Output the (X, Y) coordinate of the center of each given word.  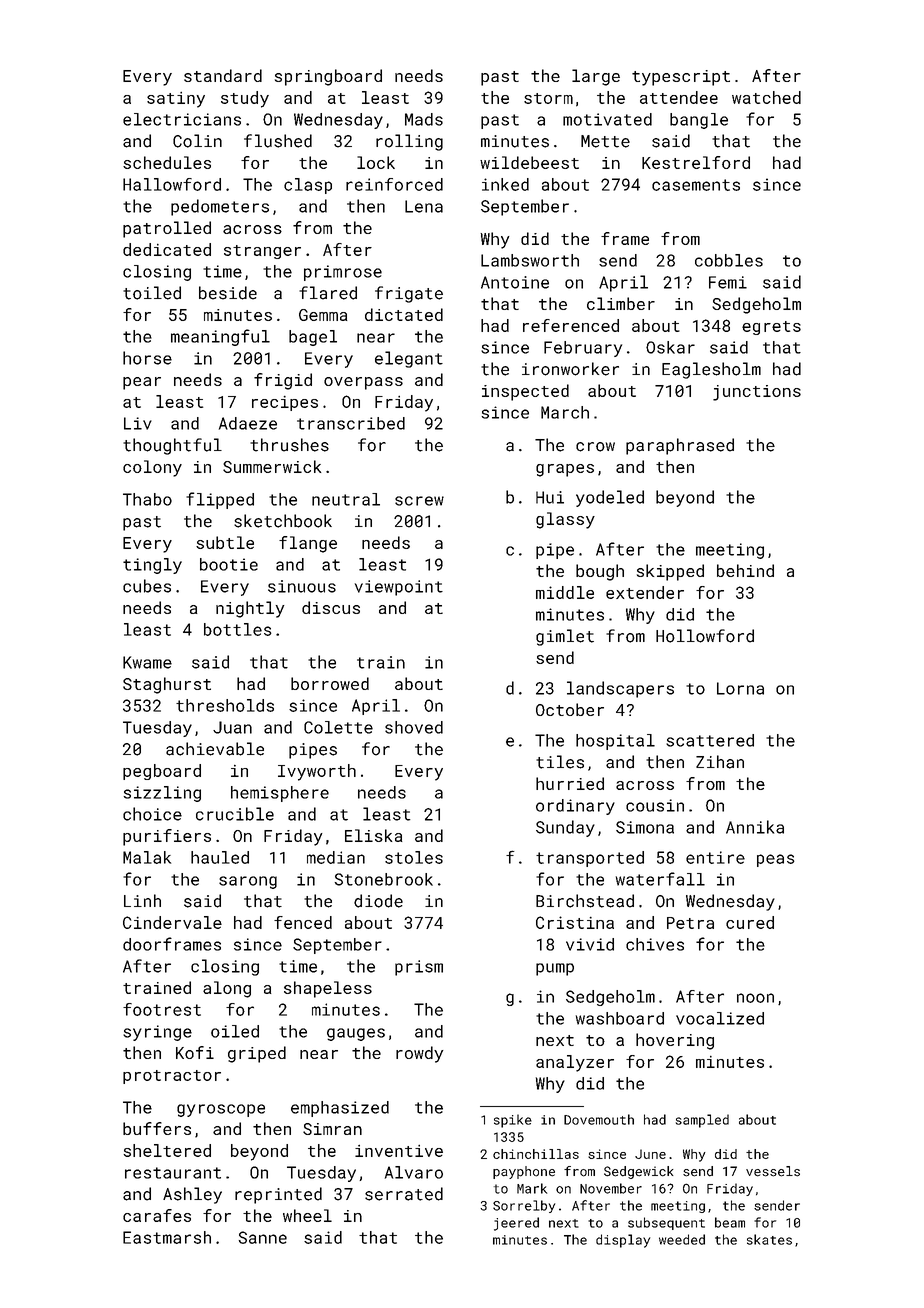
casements (696, 185)
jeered (516, 1224)
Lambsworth (530, 260)
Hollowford (705, 636)
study (245, 99)
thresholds (225, 705)
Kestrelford (696, 162)
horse (147, 358)
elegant (409, 359)
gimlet (565, 637)
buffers (157, 1128)
